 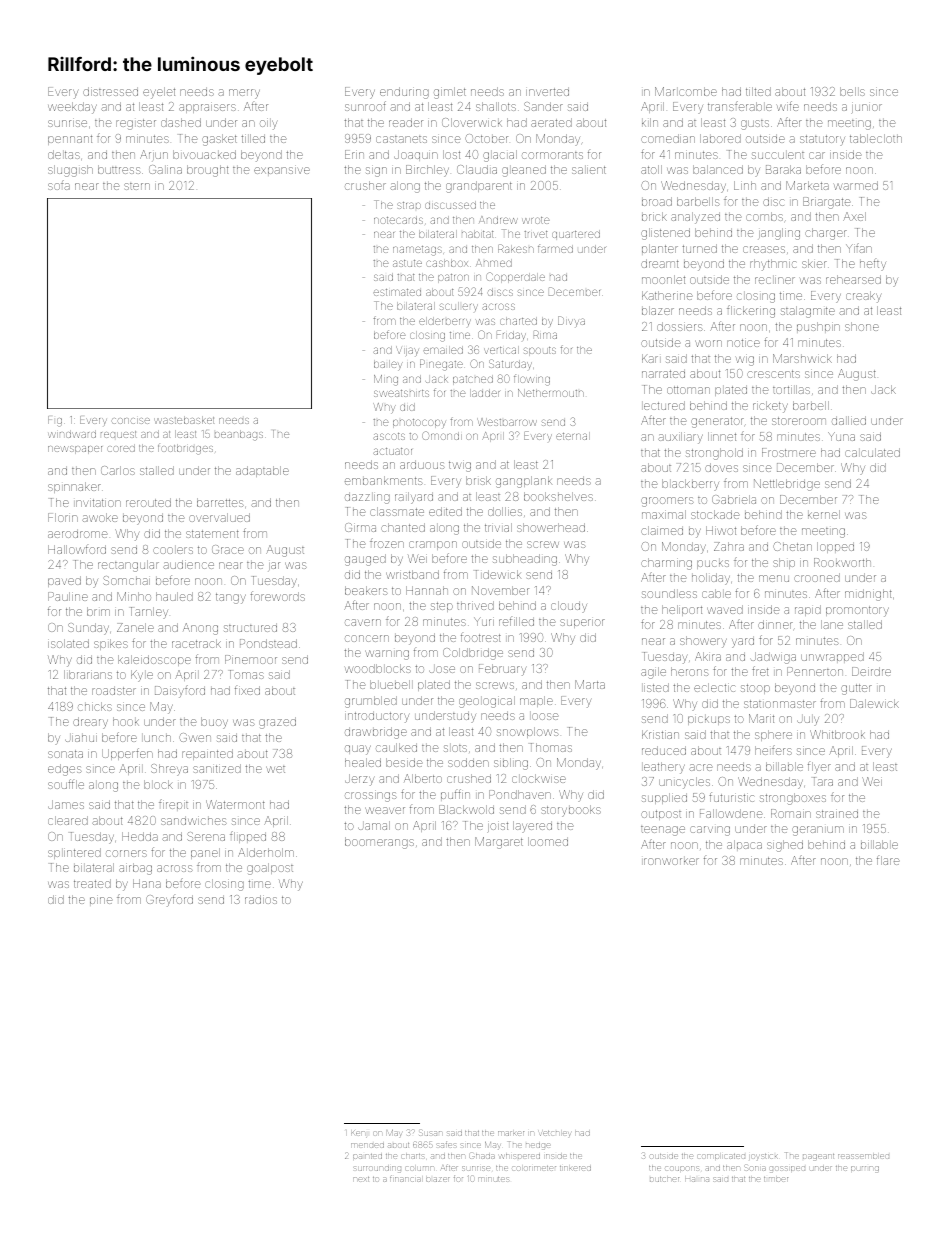 I want to click on radios, so click(x=261, y=899).
